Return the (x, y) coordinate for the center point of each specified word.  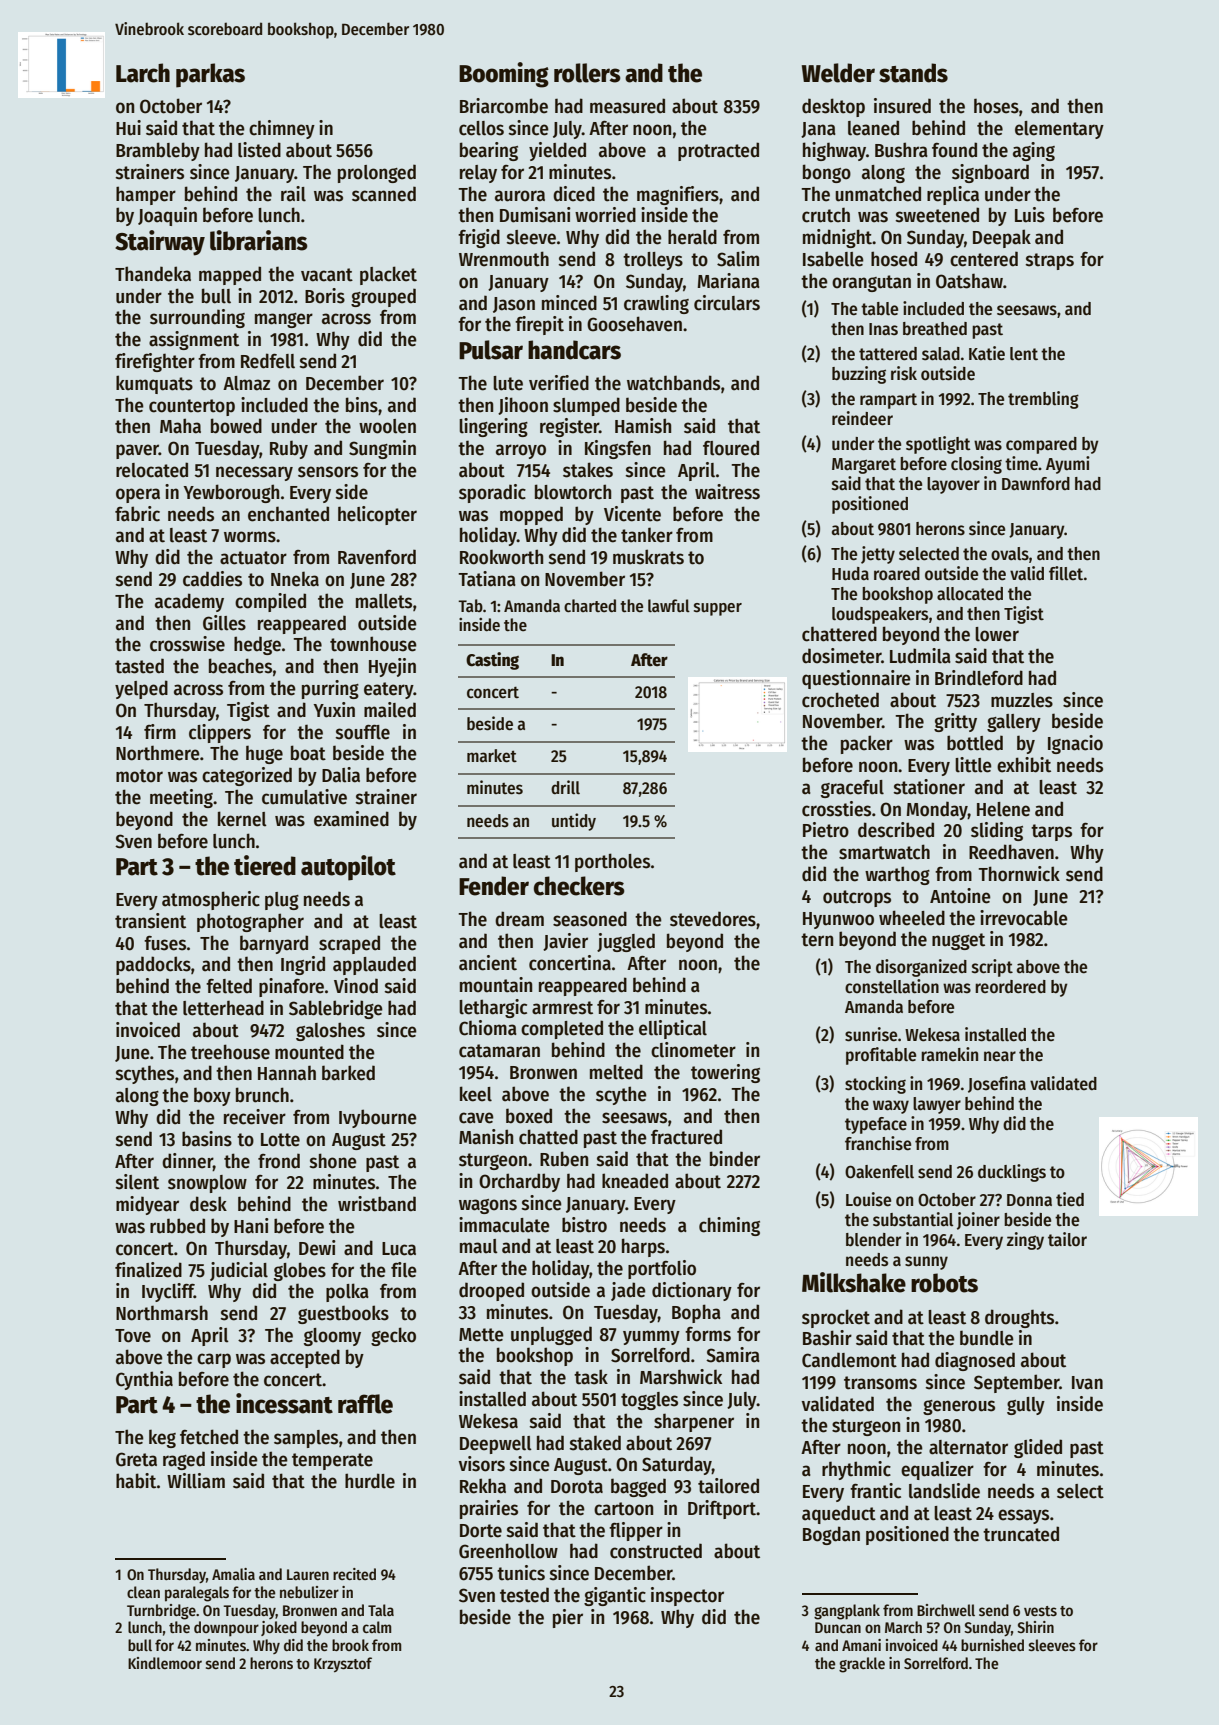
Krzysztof (343, 1664)
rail (293, 194)
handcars (574, 350)
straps (1050, 261)
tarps (1051, 832)
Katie (987, 353)
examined (351, 819)
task (591, 1377)
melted (616, 1072)
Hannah (287, 1073)
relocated (152, 470)
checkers (579, 886)
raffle (365, 1404)
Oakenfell (879, 1172)
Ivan (1087, 1383)
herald (692, 237)
